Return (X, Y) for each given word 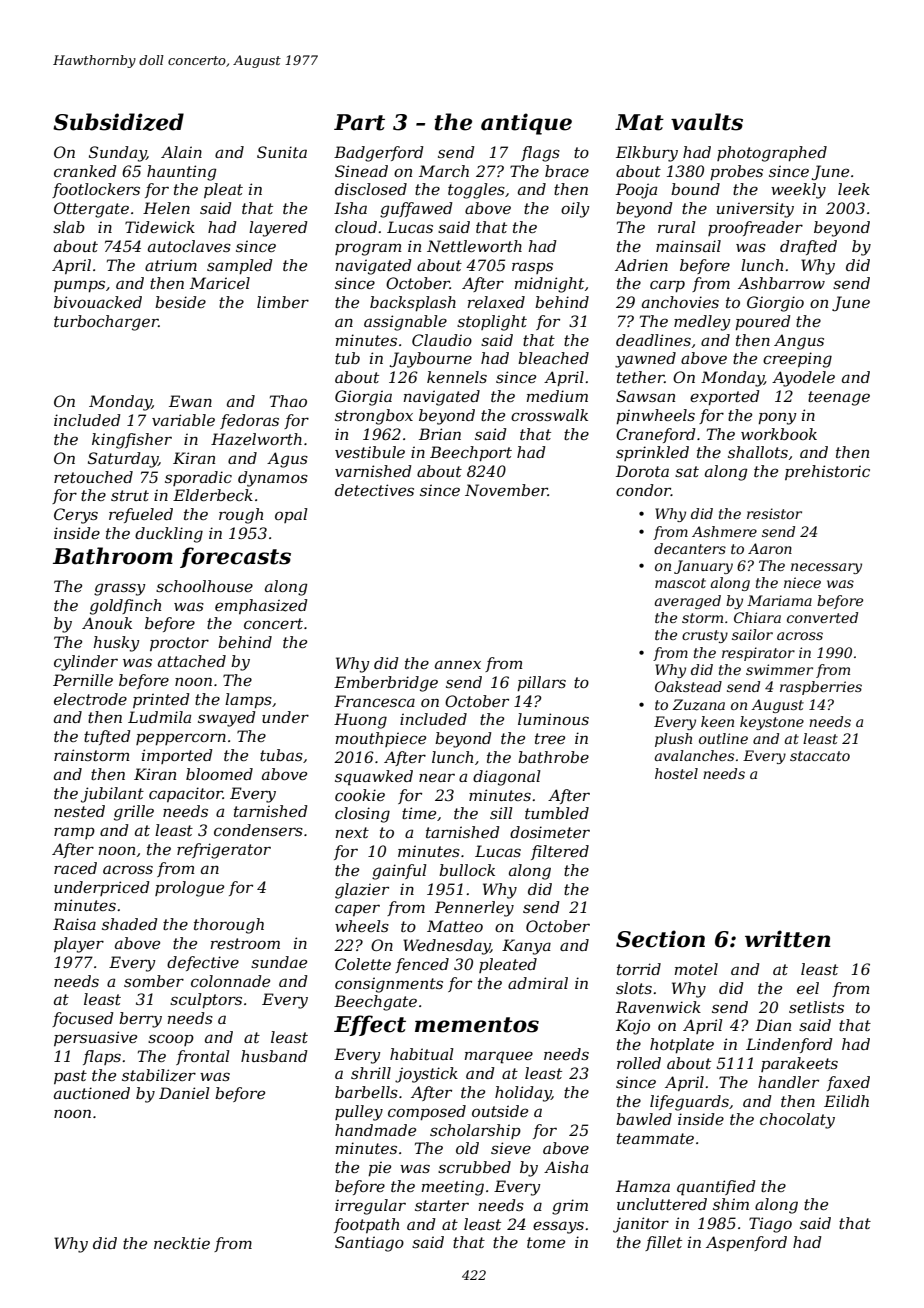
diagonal (507, 778)
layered (278, 229)
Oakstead (688, 686)
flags (540, 154)
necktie (182, 1243)
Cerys (76, 516)
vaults (707, 122)
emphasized (261, 606)
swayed (227, 719)
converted (822, 617)
